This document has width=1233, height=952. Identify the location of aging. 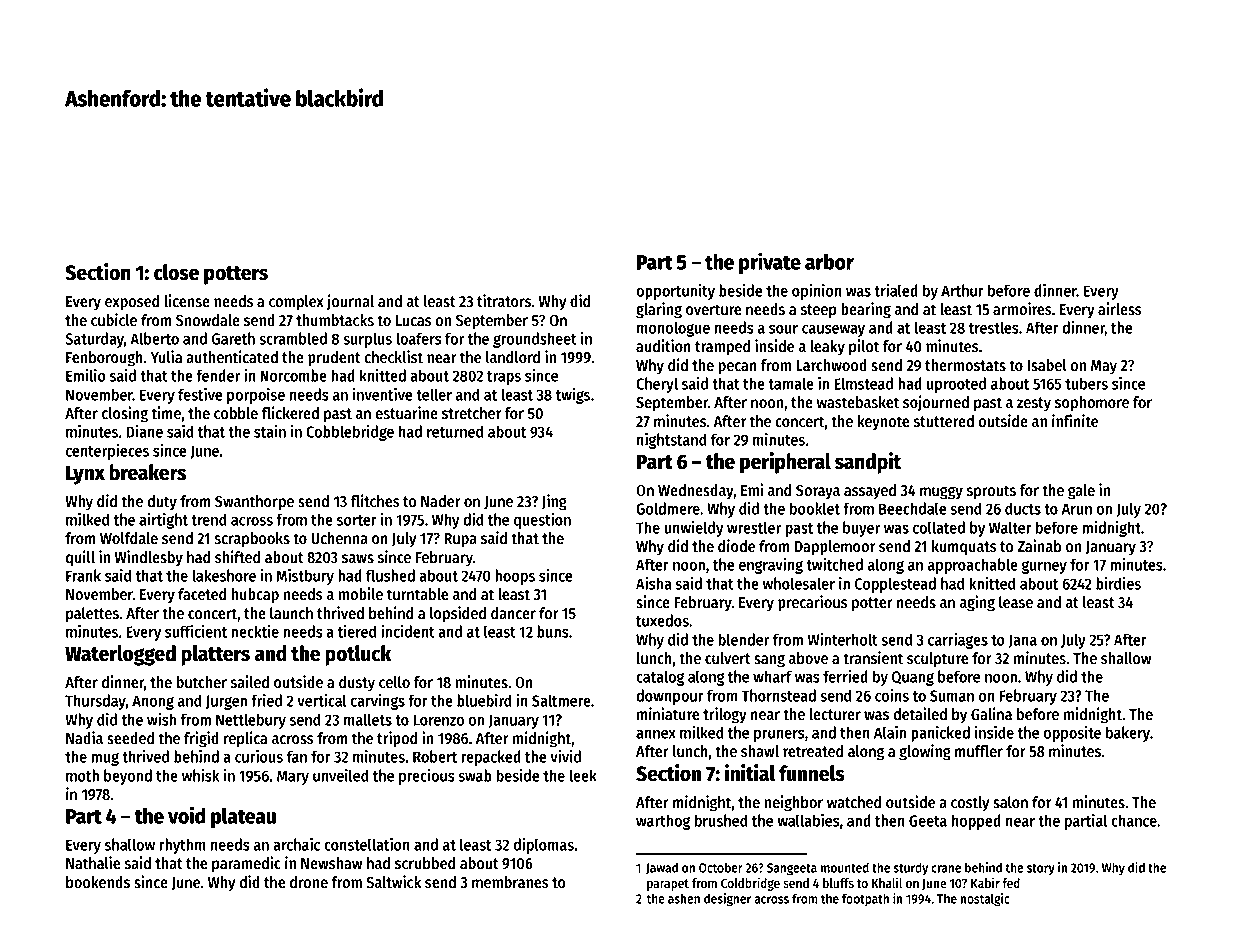
(977, 603).
